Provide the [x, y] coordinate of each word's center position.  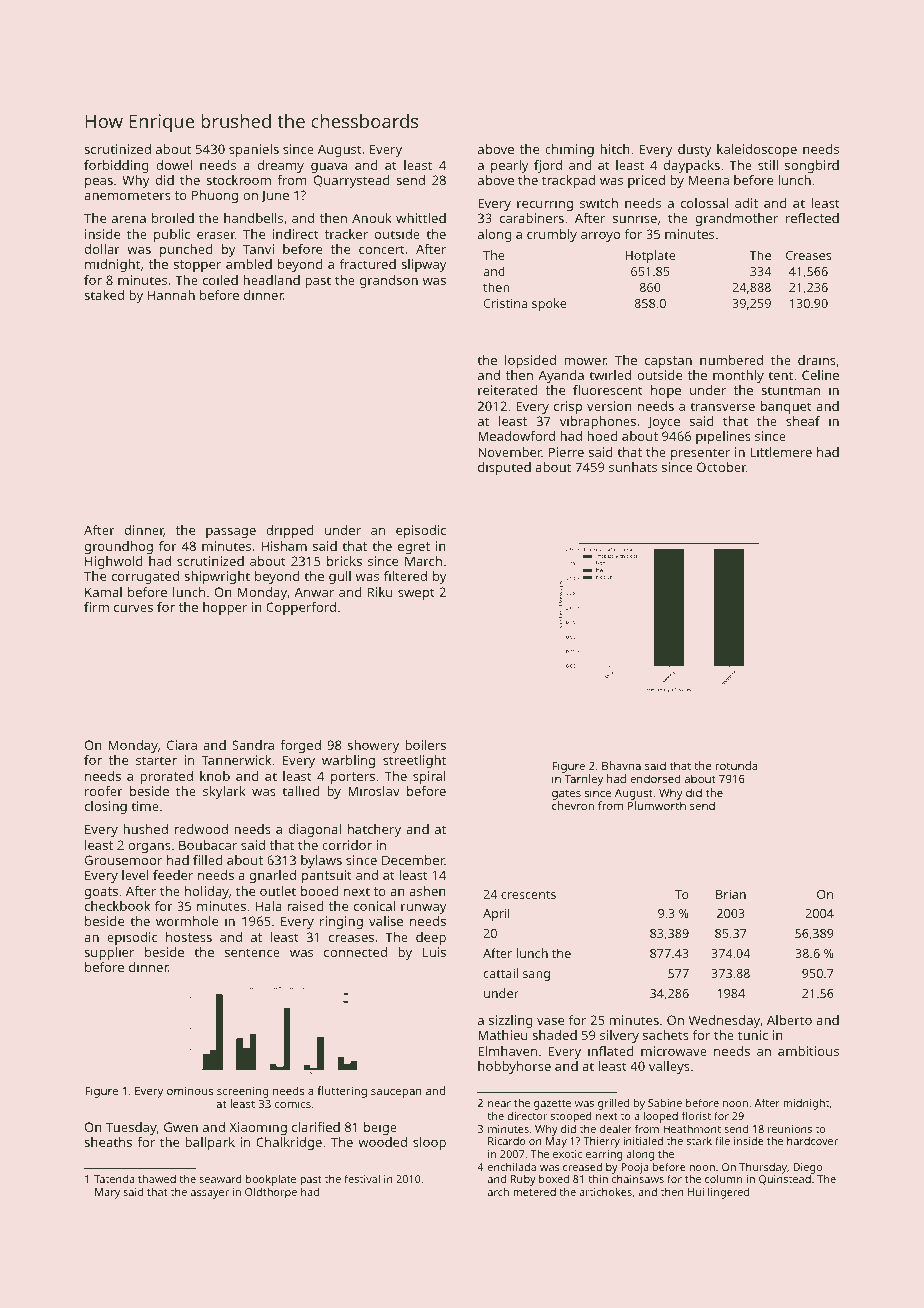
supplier [109, 953]
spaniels [254, 150]
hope [666, 391]
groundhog [119, 547]
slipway [424, 265]
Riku [380, 592]
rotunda [737, 765]
